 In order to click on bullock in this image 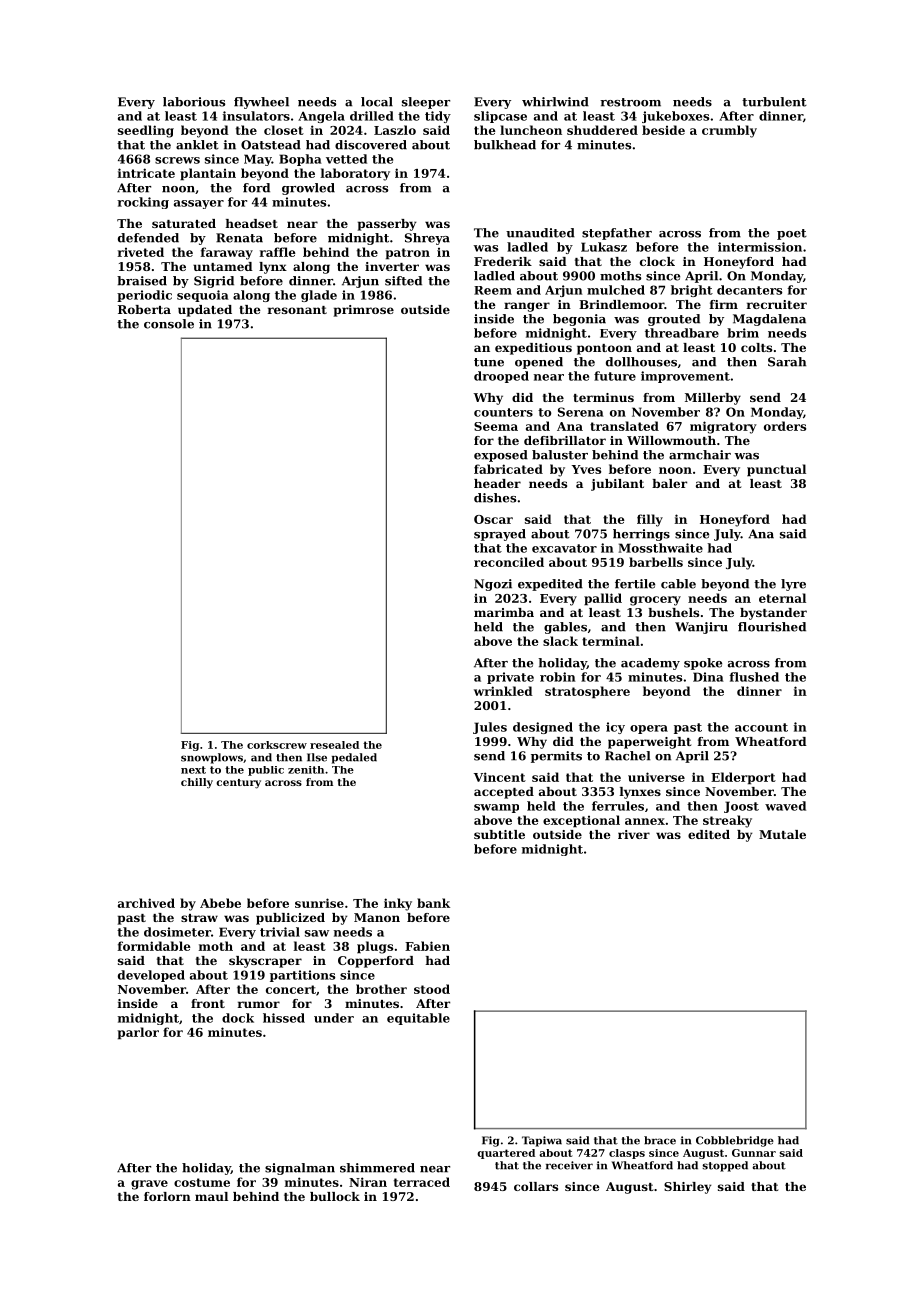, I will do `click(335, 1196)`.
